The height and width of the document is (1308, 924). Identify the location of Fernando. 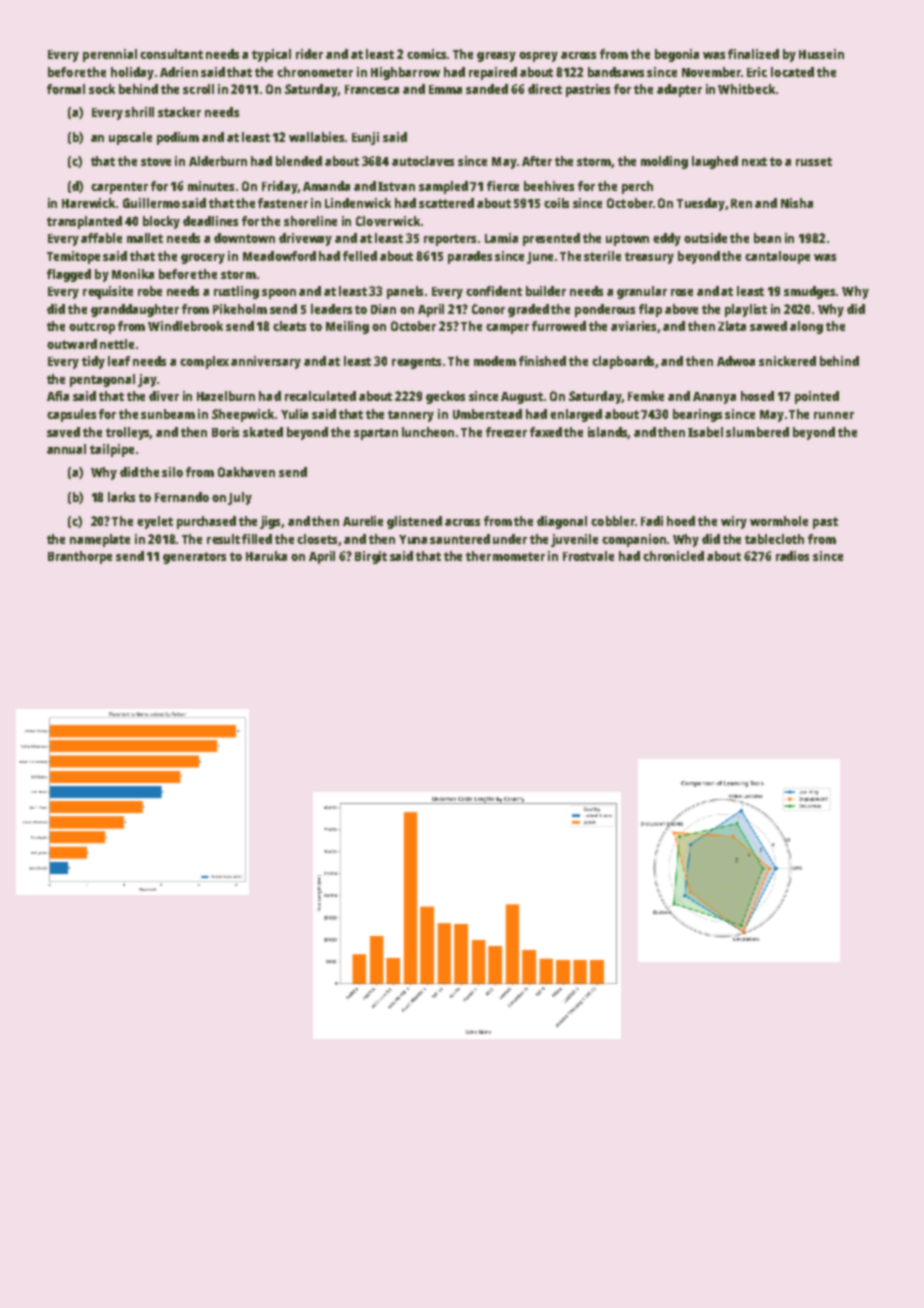
(182, 497).
